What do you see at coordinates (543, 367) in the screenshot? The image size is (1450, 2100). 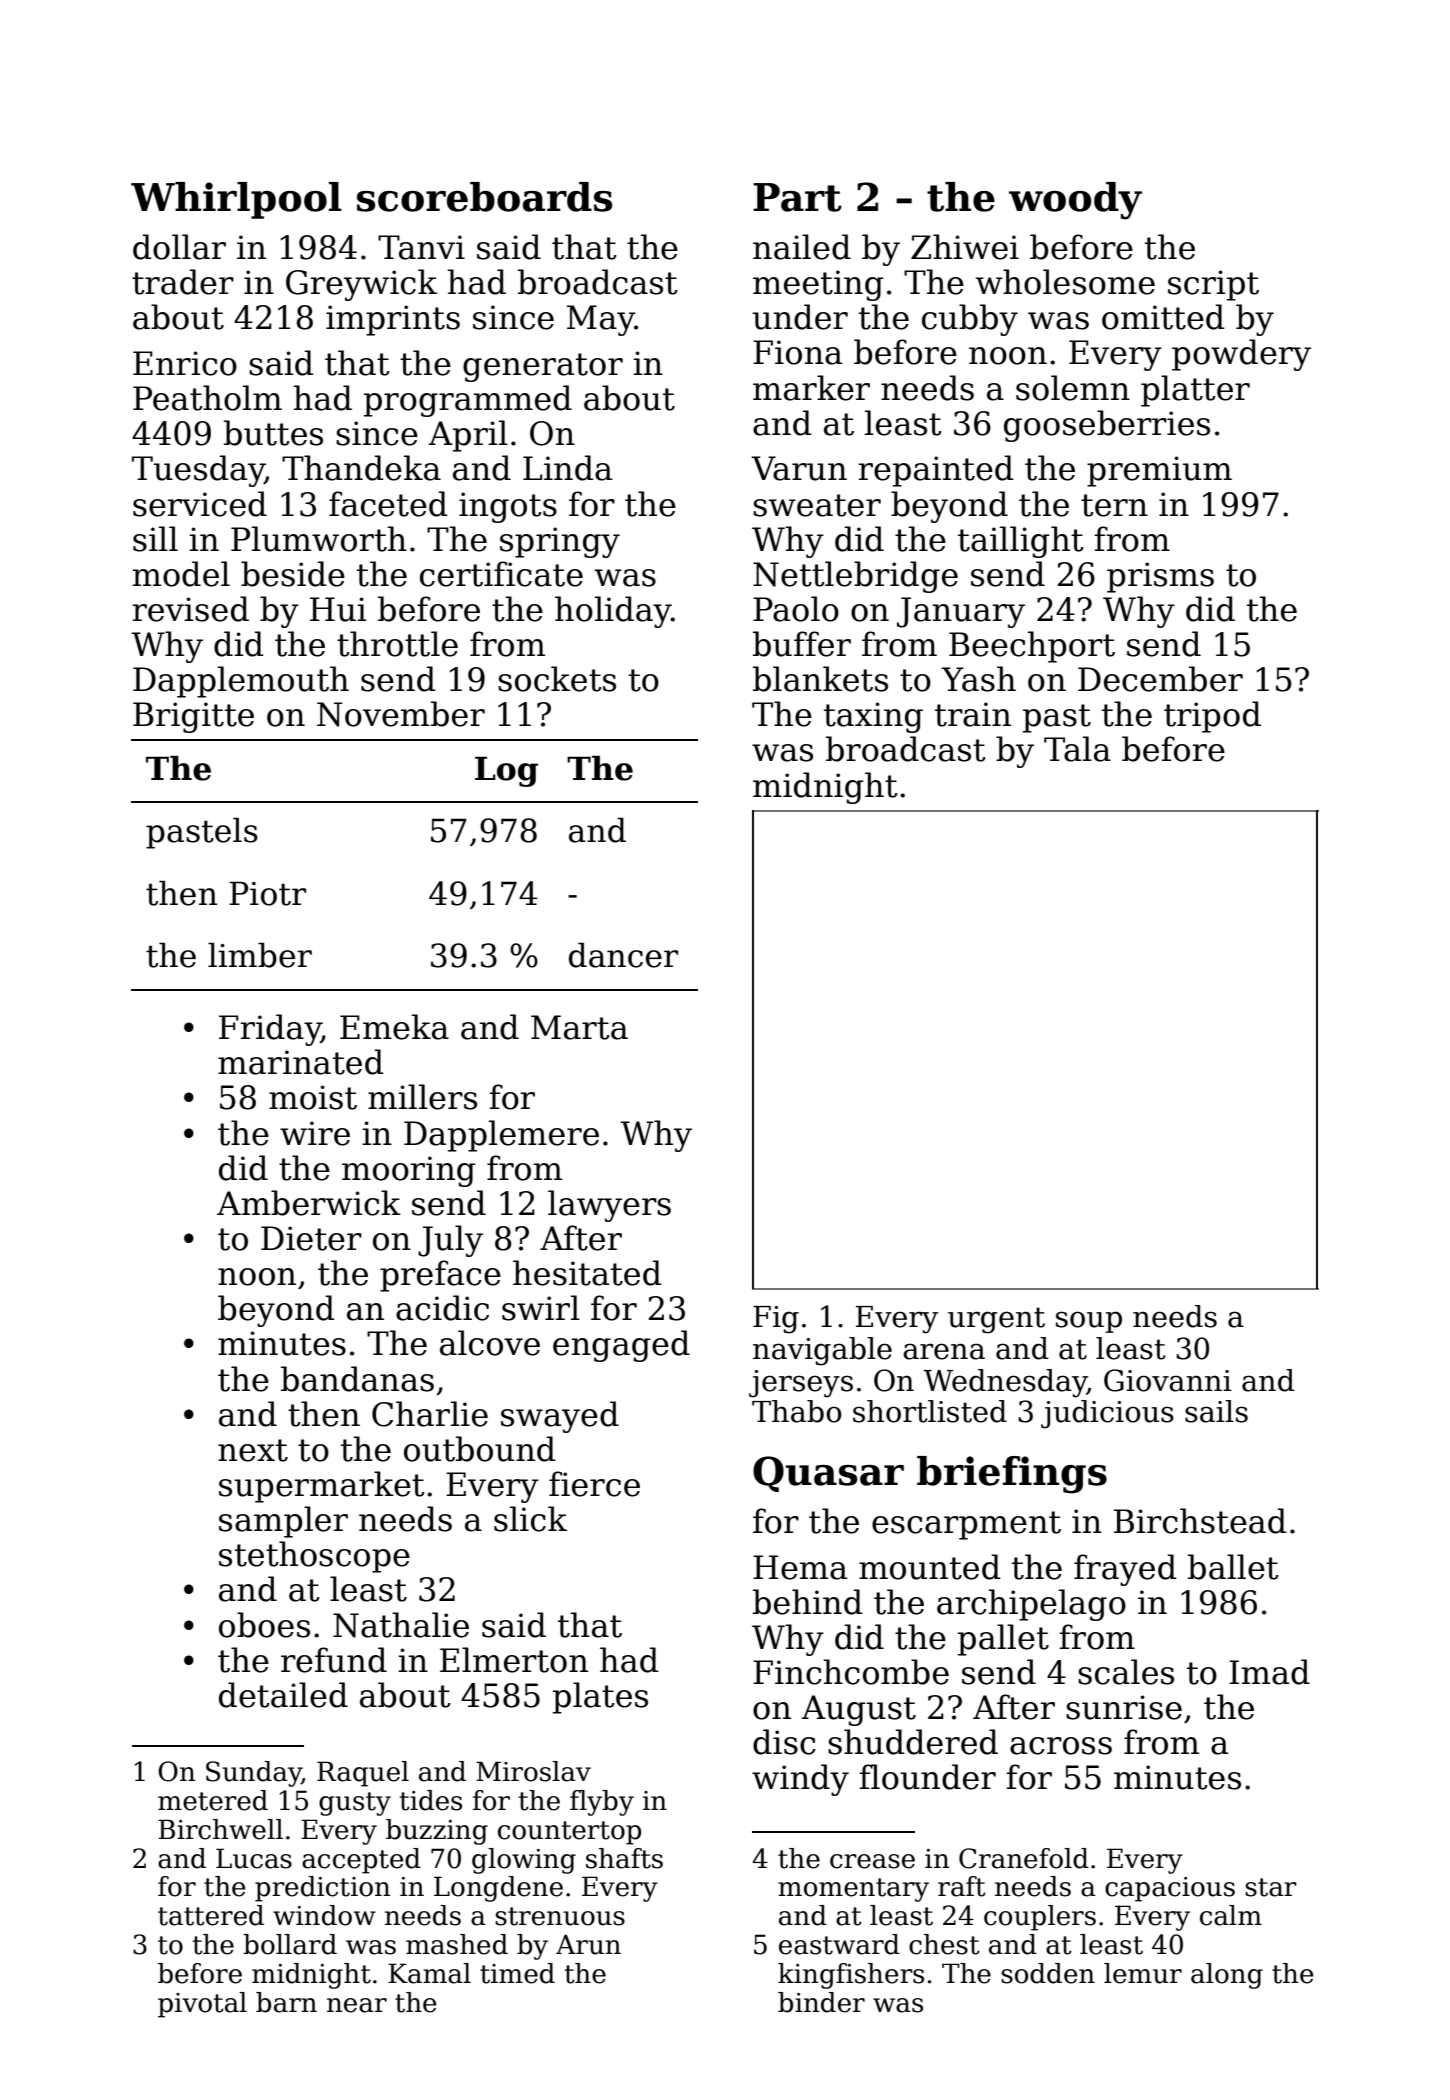 I see `generator` at bounding box center [543, 367].
